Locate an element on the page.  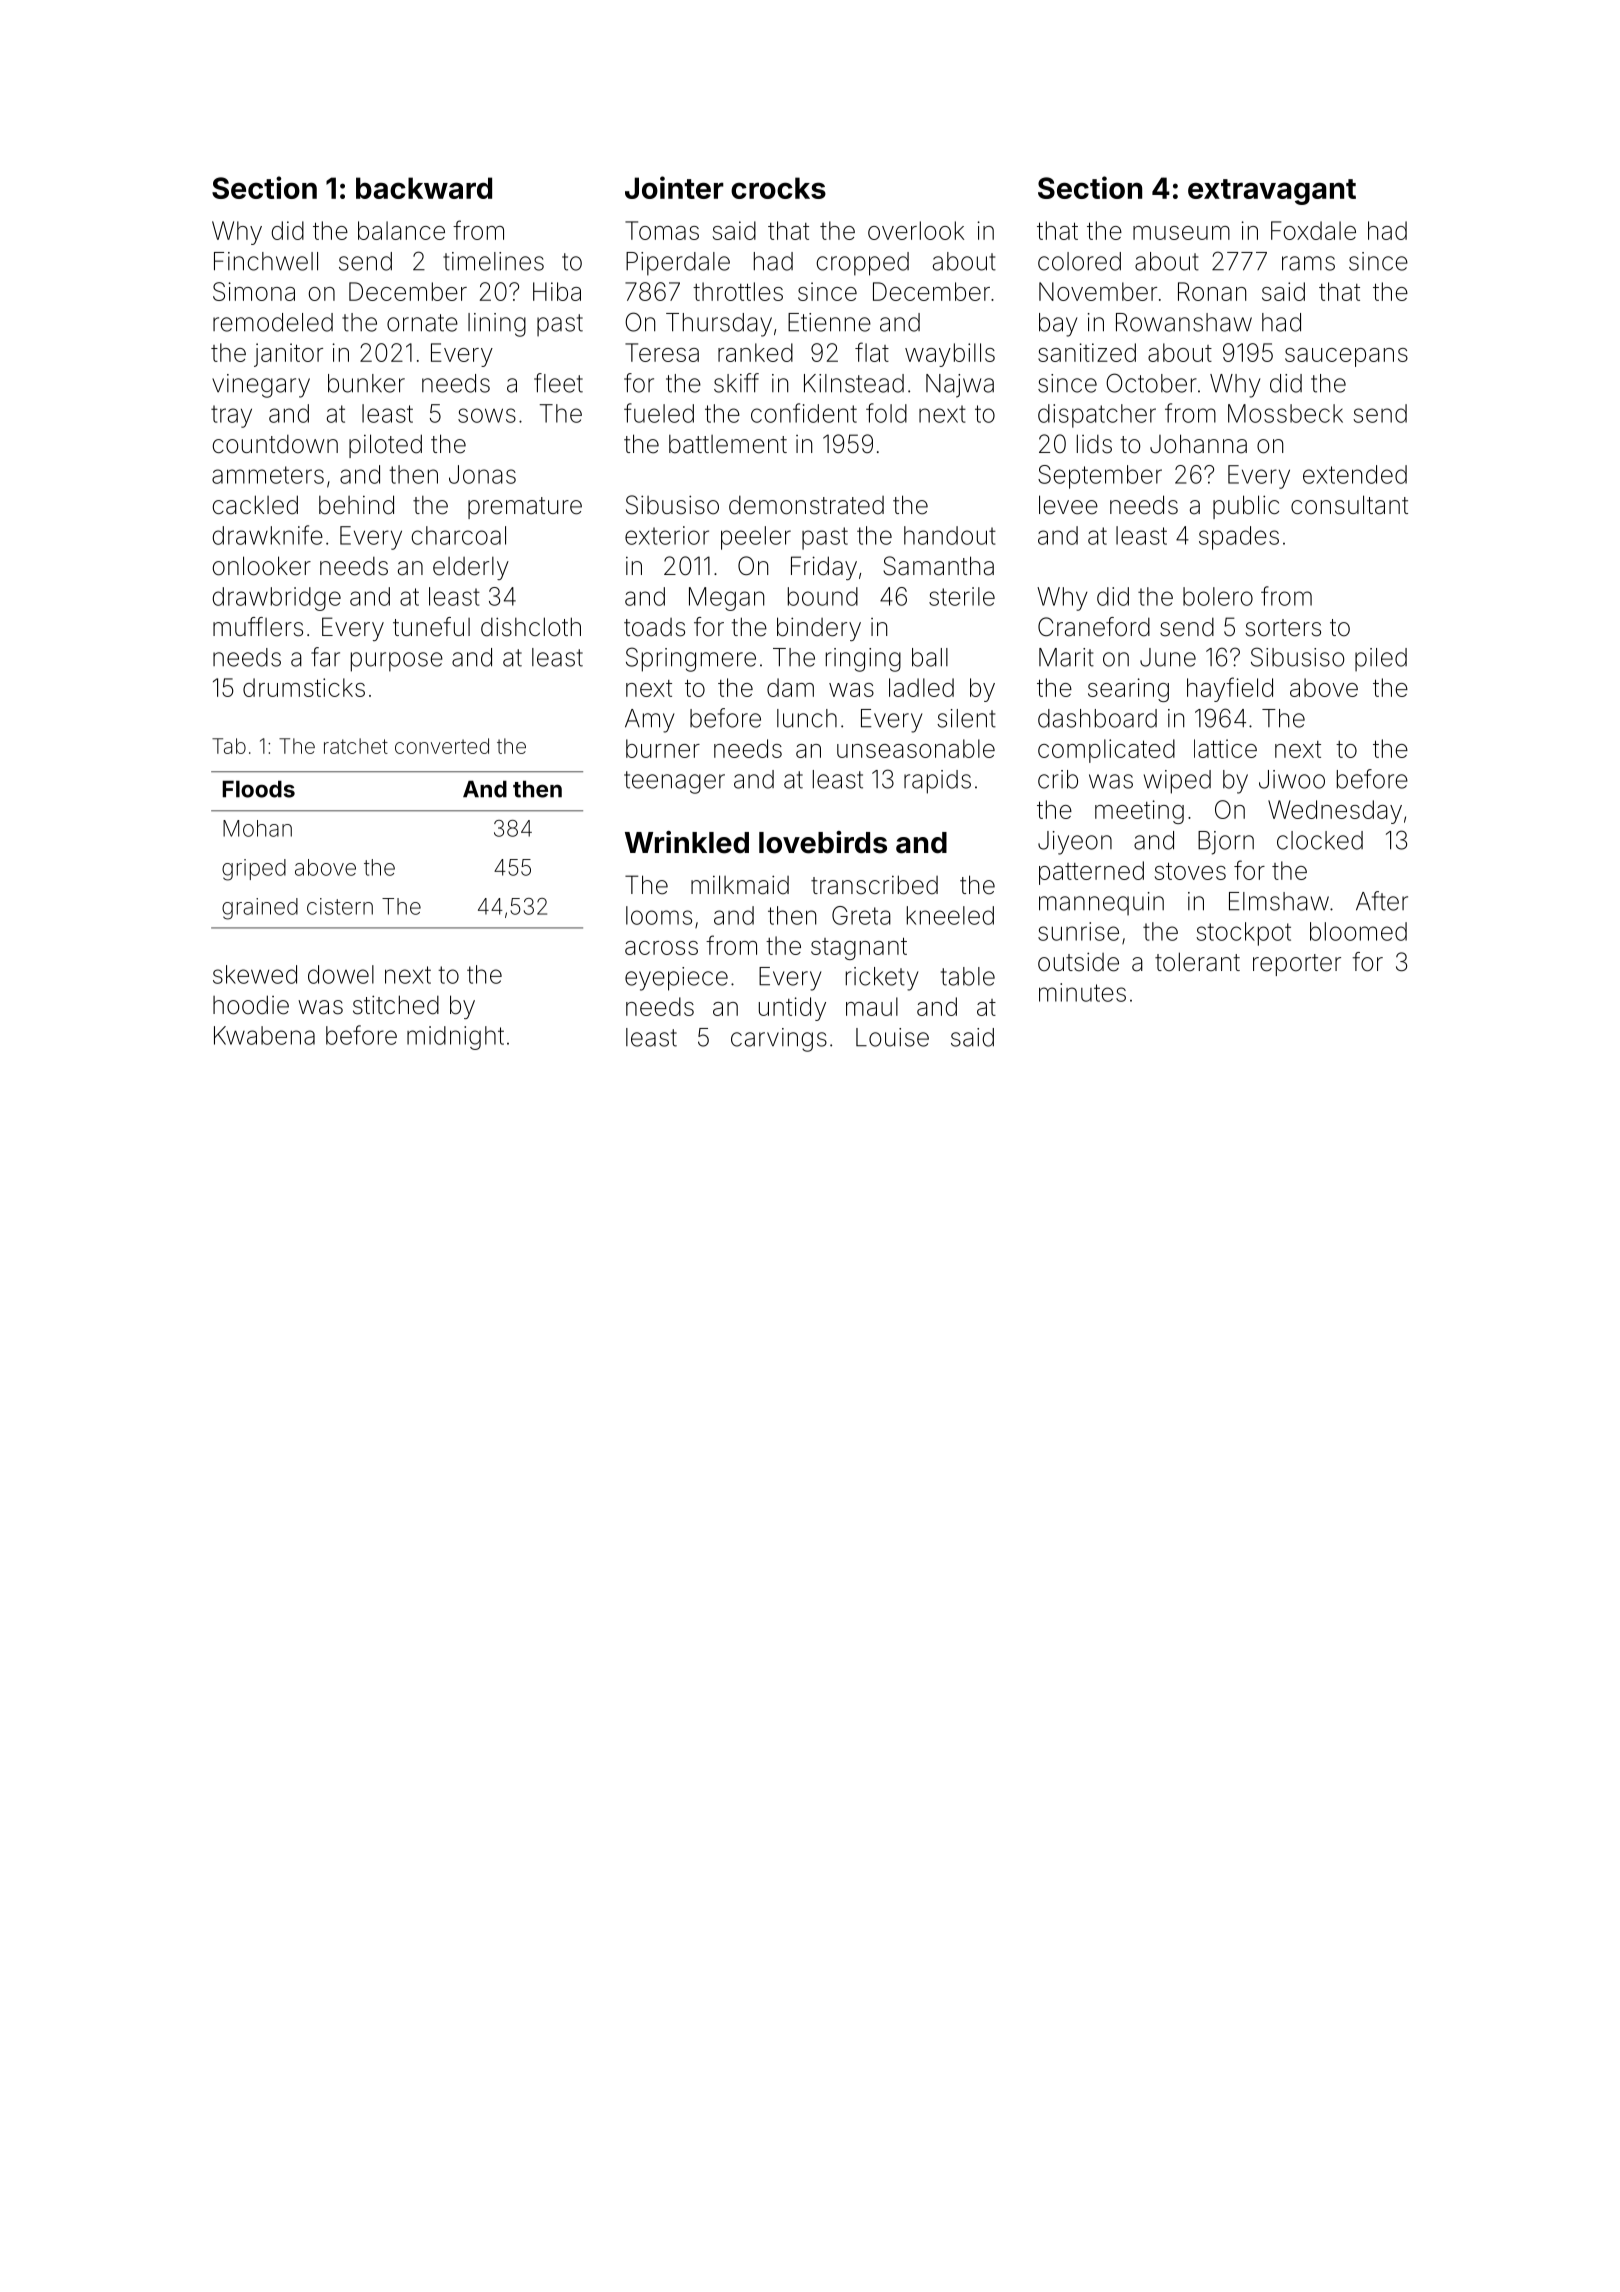
backward is located at coordinates (424, 188).
